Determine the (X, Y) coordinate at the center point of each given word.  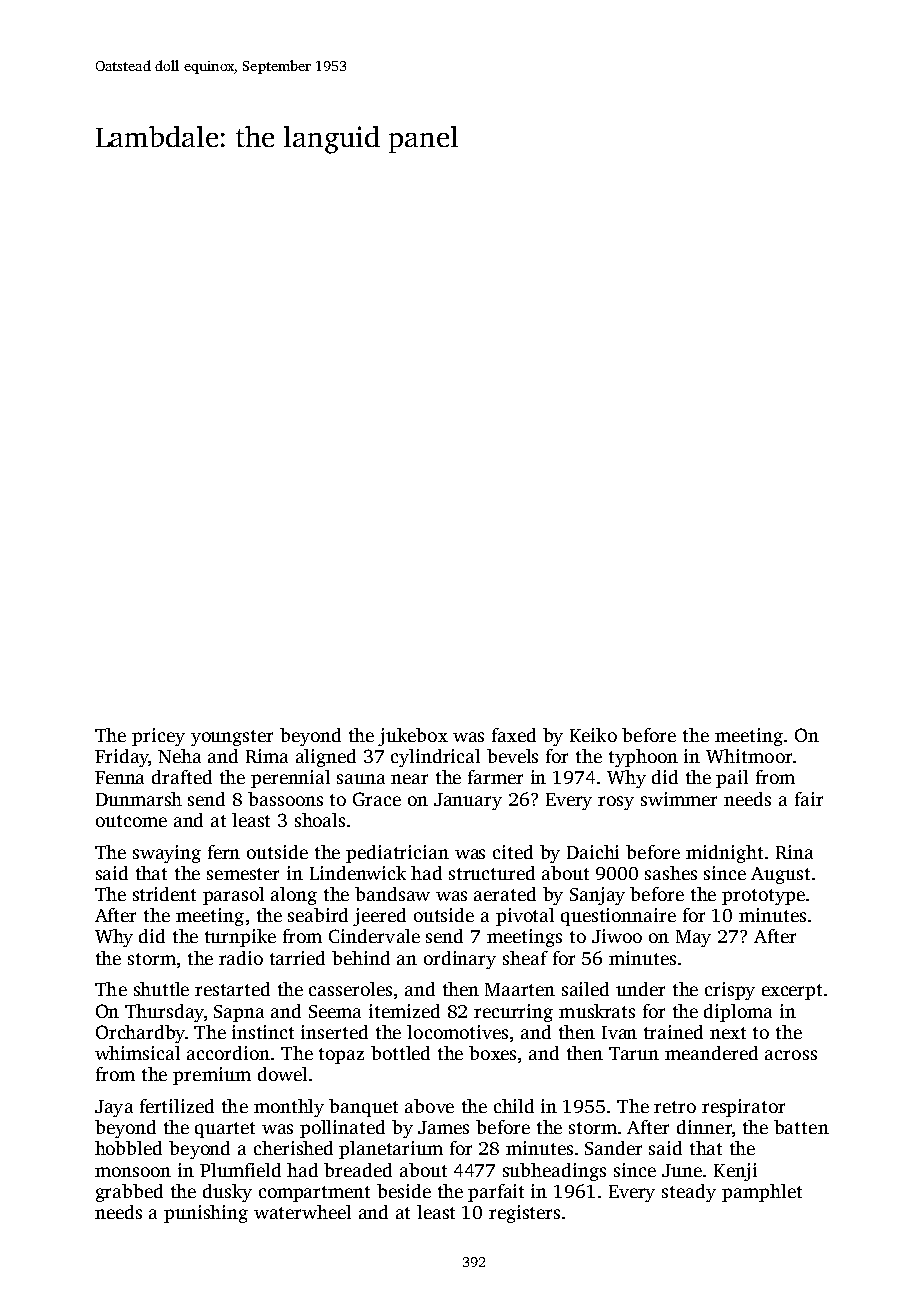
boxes (492, 1053)
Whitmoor (749, 756)
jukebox (413, 737)
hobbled (128, 1148)
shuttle (161, 989)
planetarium (391, 1150)
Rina (794, 852)
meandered (711, 1053)
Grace (377, 799)
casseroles (350, 989)
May (693, 938)
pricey (158, 737)
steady (689, 1193)
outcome (131, 821)
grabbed (129, 1193)
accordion (228, 1053)
